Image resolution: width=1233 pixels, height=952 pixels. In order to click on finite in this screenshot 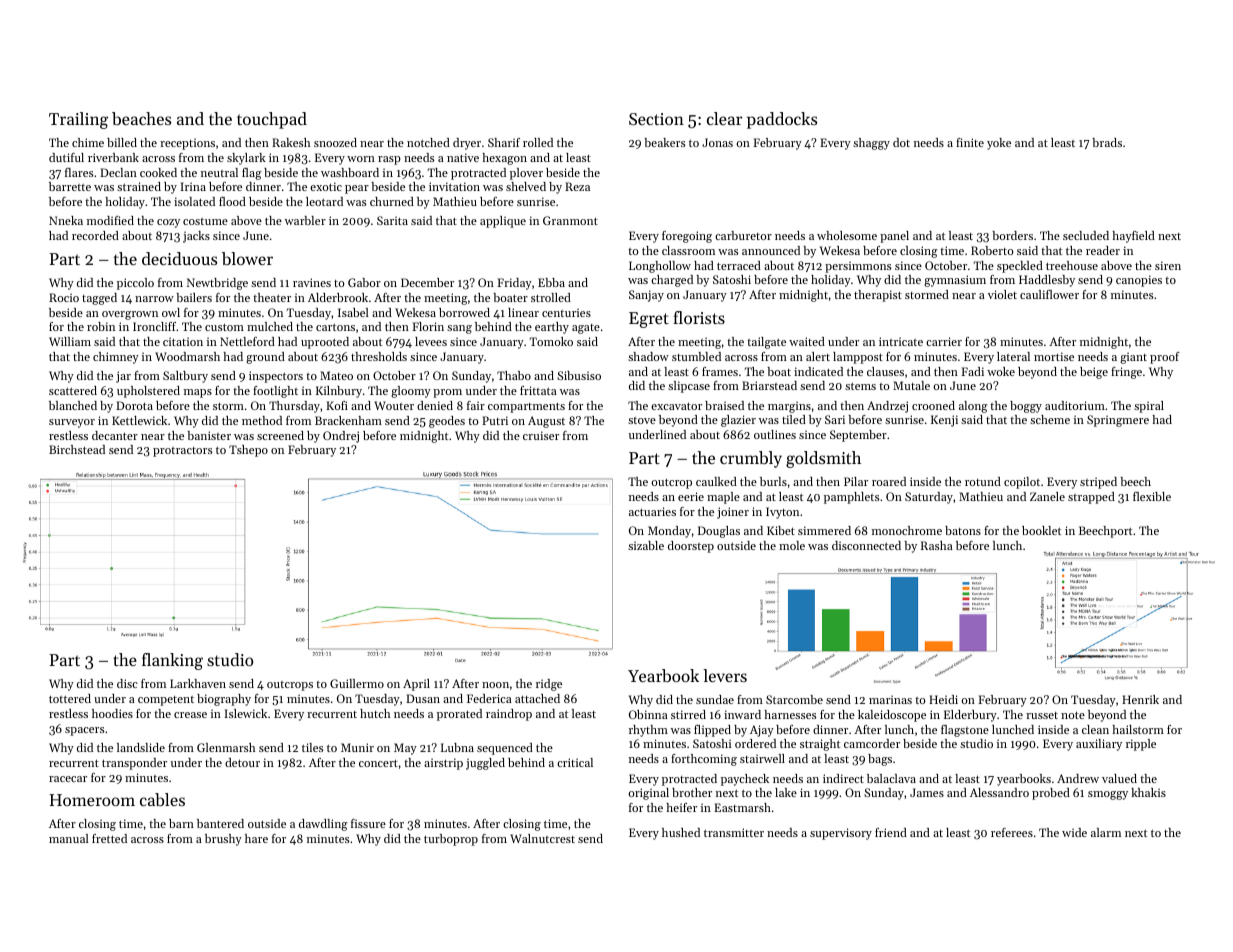, I will do `click(970, 142)`.
